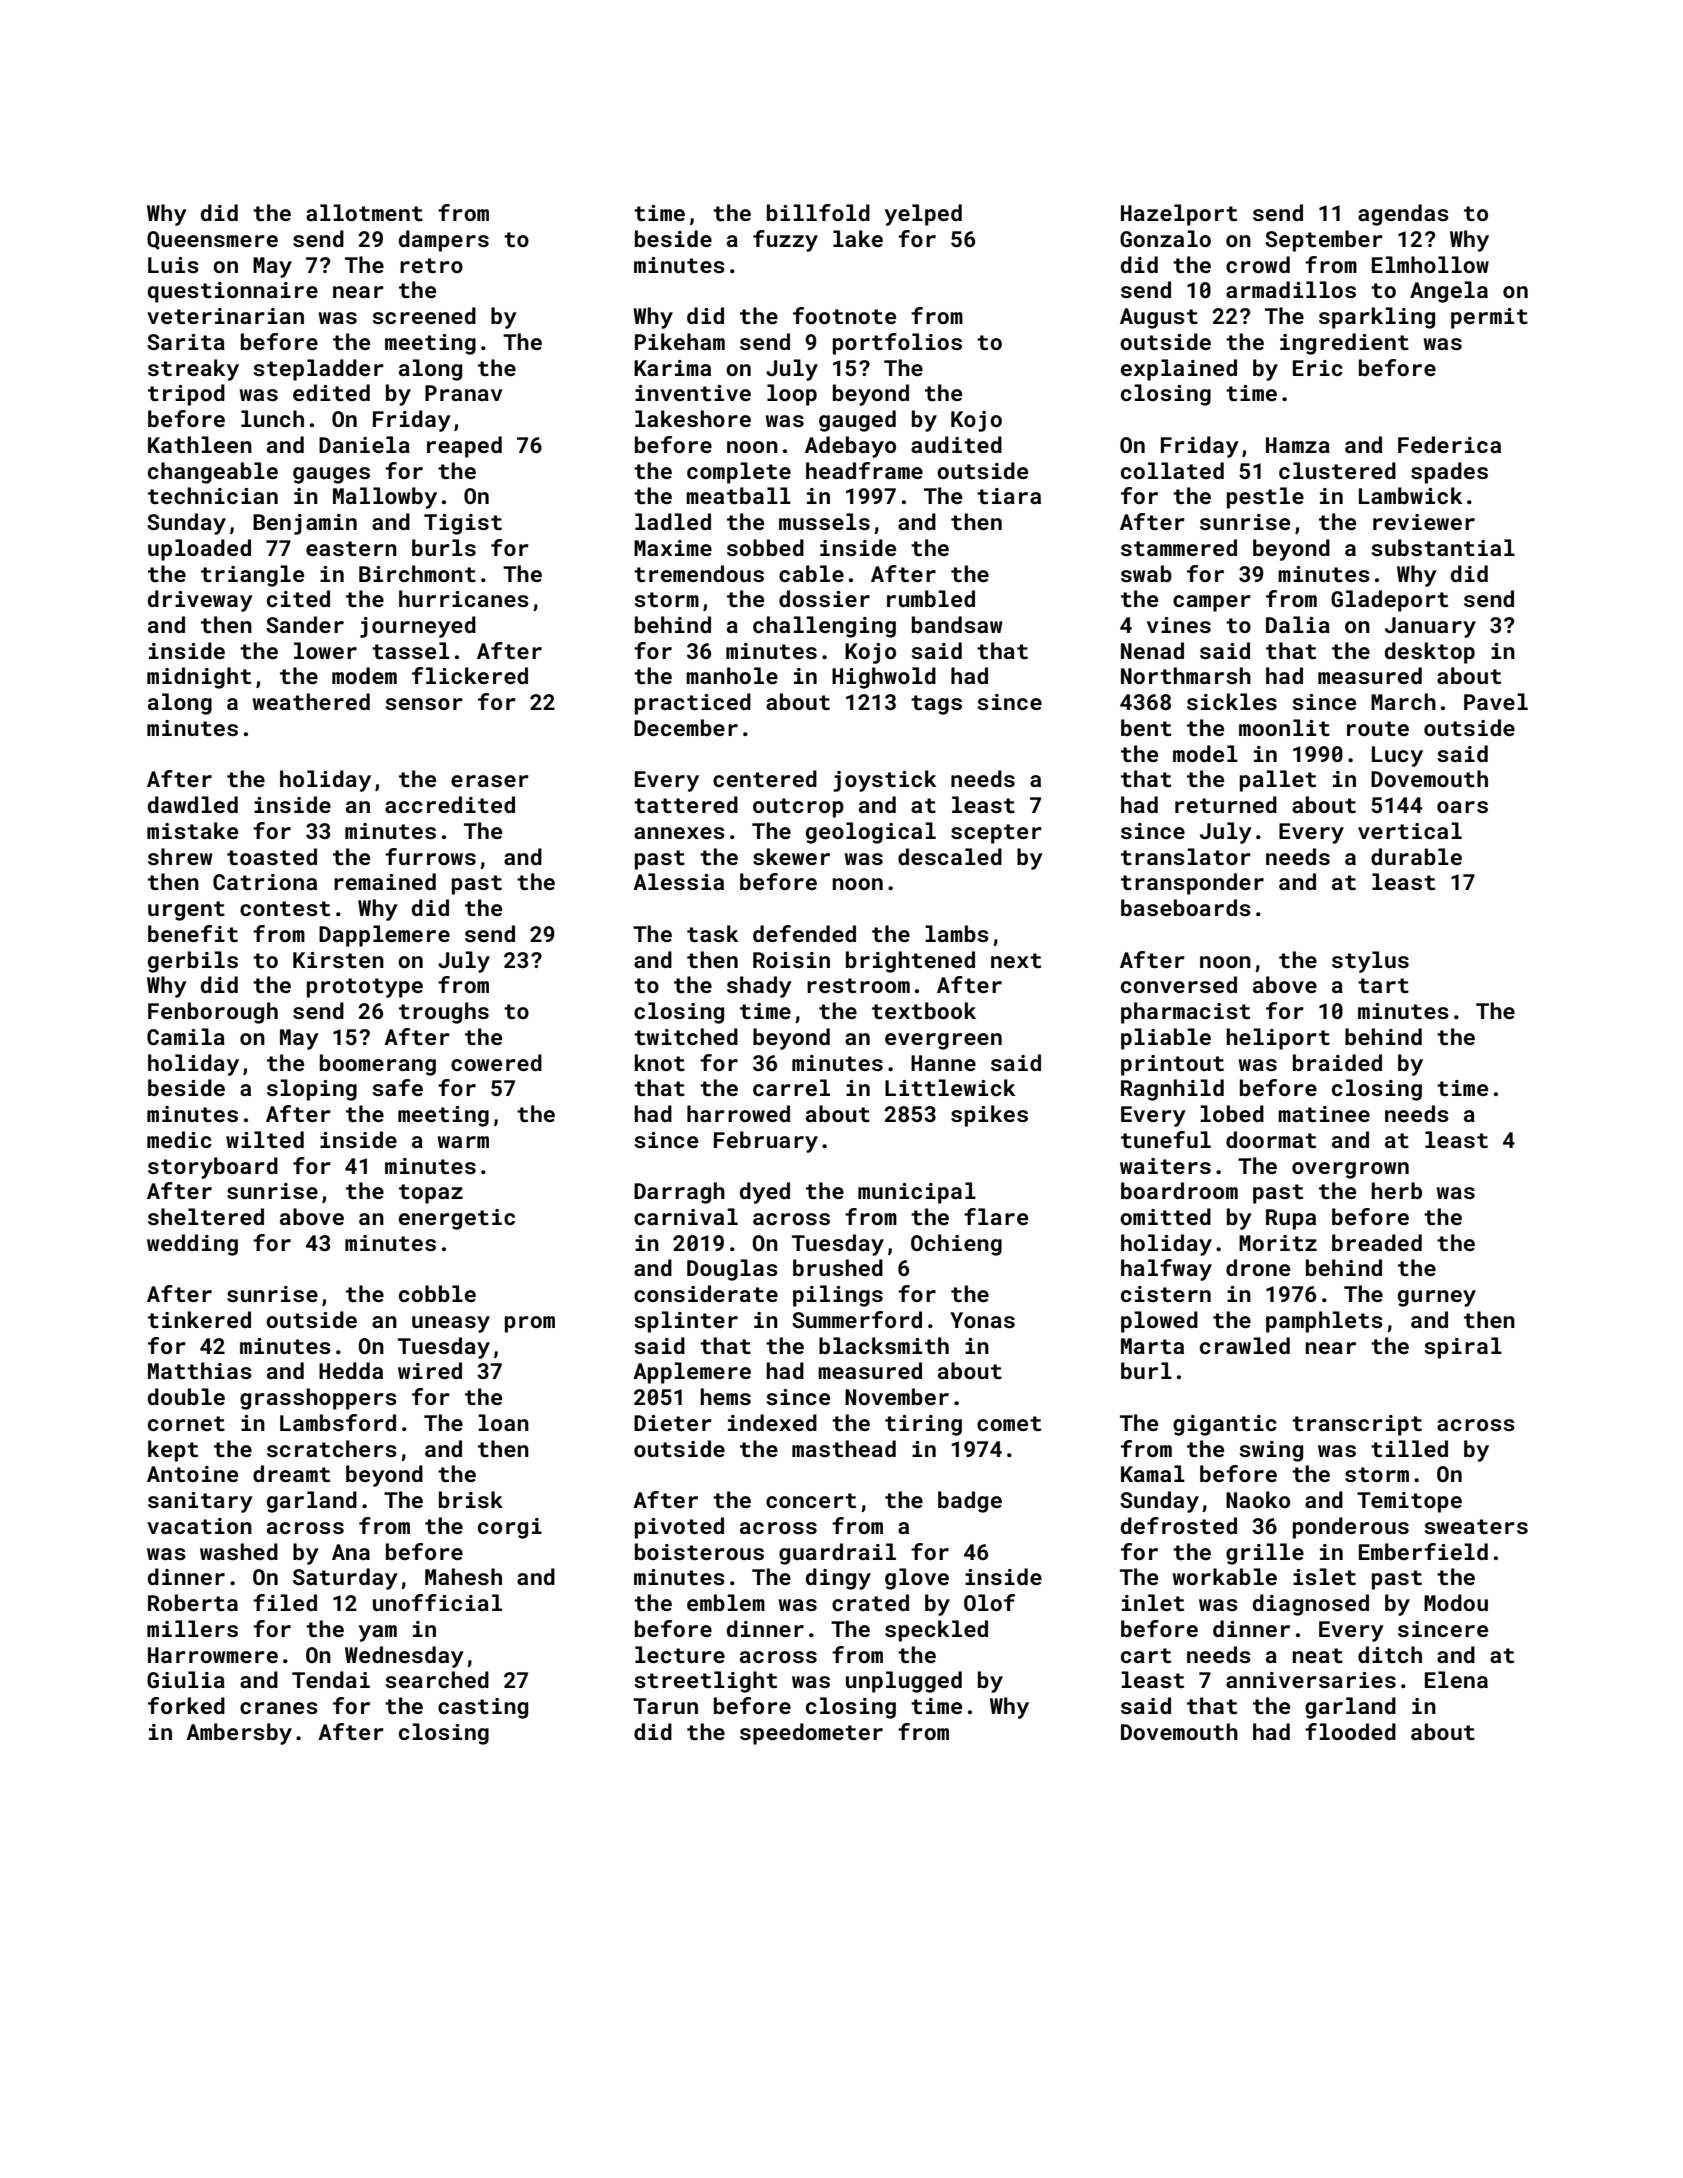  What do you see at coordinates (186, 911) in the page?
I see `urgent` at bounding box center [186, 911].
